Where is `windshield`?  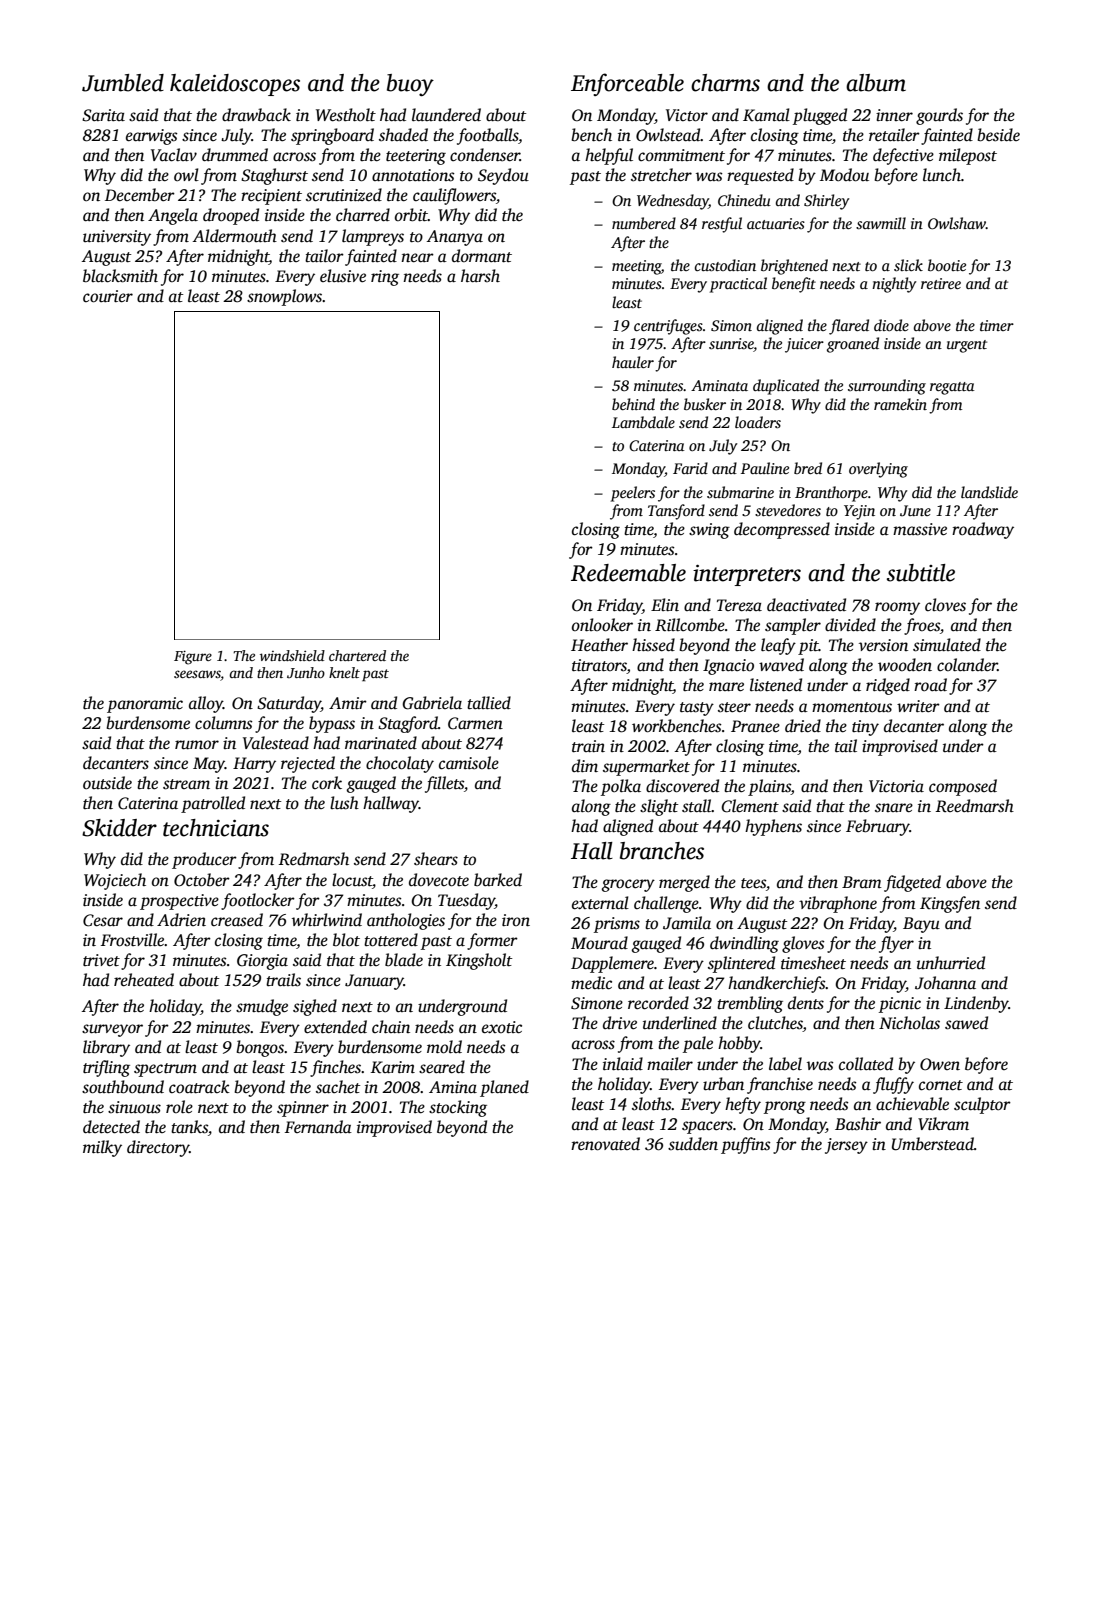
windshield is located at coordinates (292, 655).
